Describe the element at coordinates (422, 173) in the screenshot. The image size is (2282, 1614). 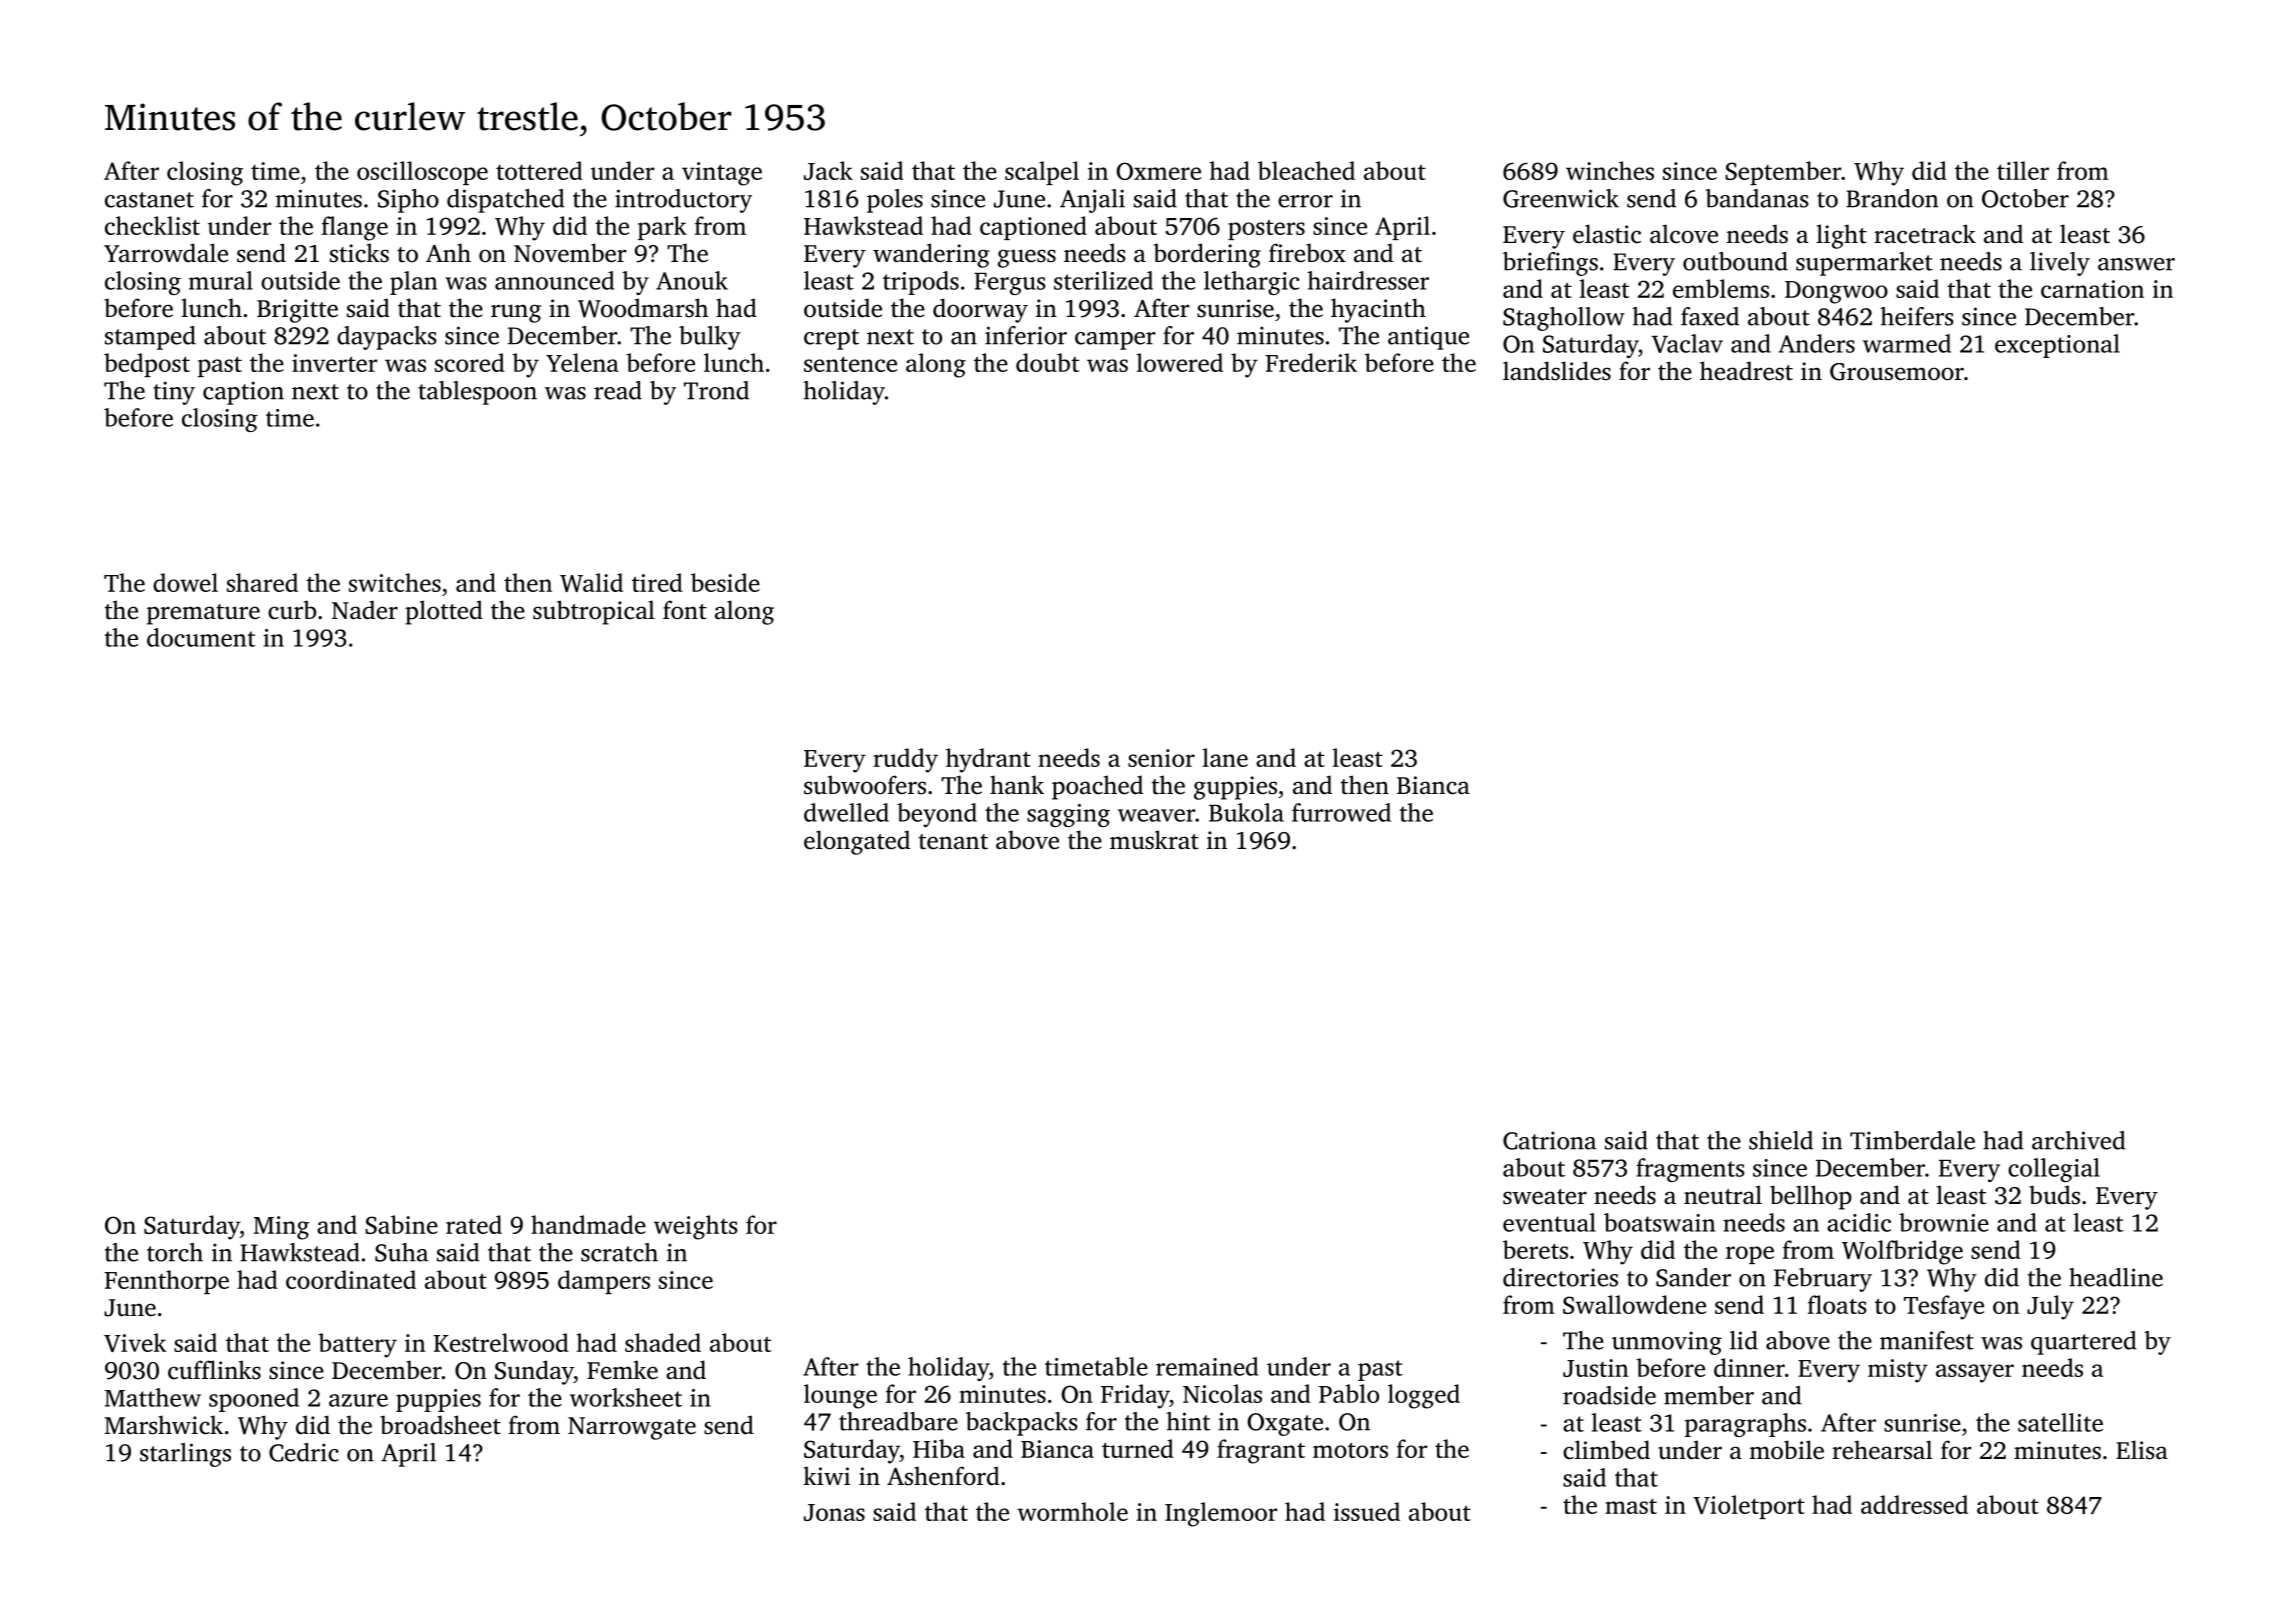
I see `oscilloscope` at that location.
